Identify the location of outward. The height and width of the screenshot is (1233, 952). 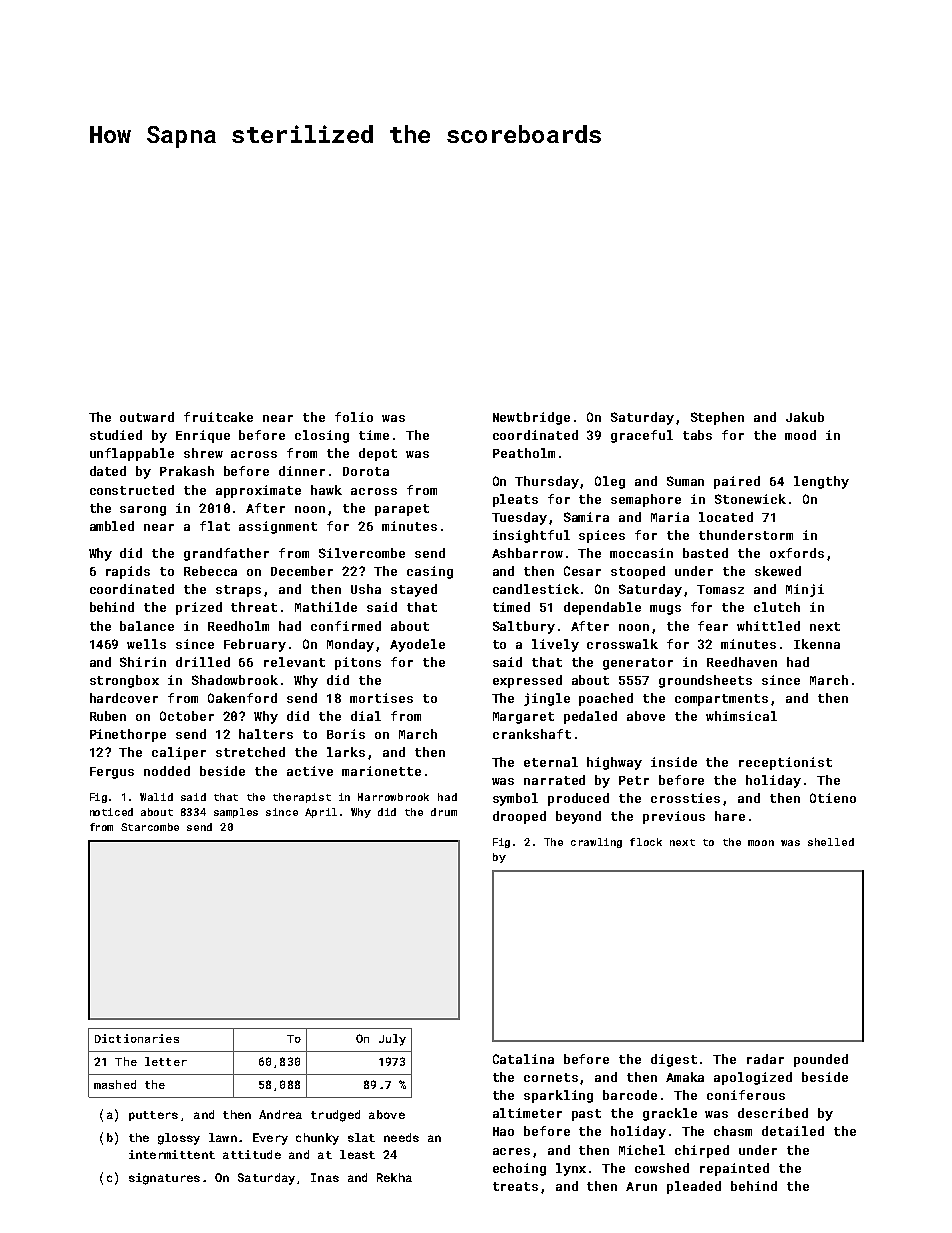
(147, 417).
